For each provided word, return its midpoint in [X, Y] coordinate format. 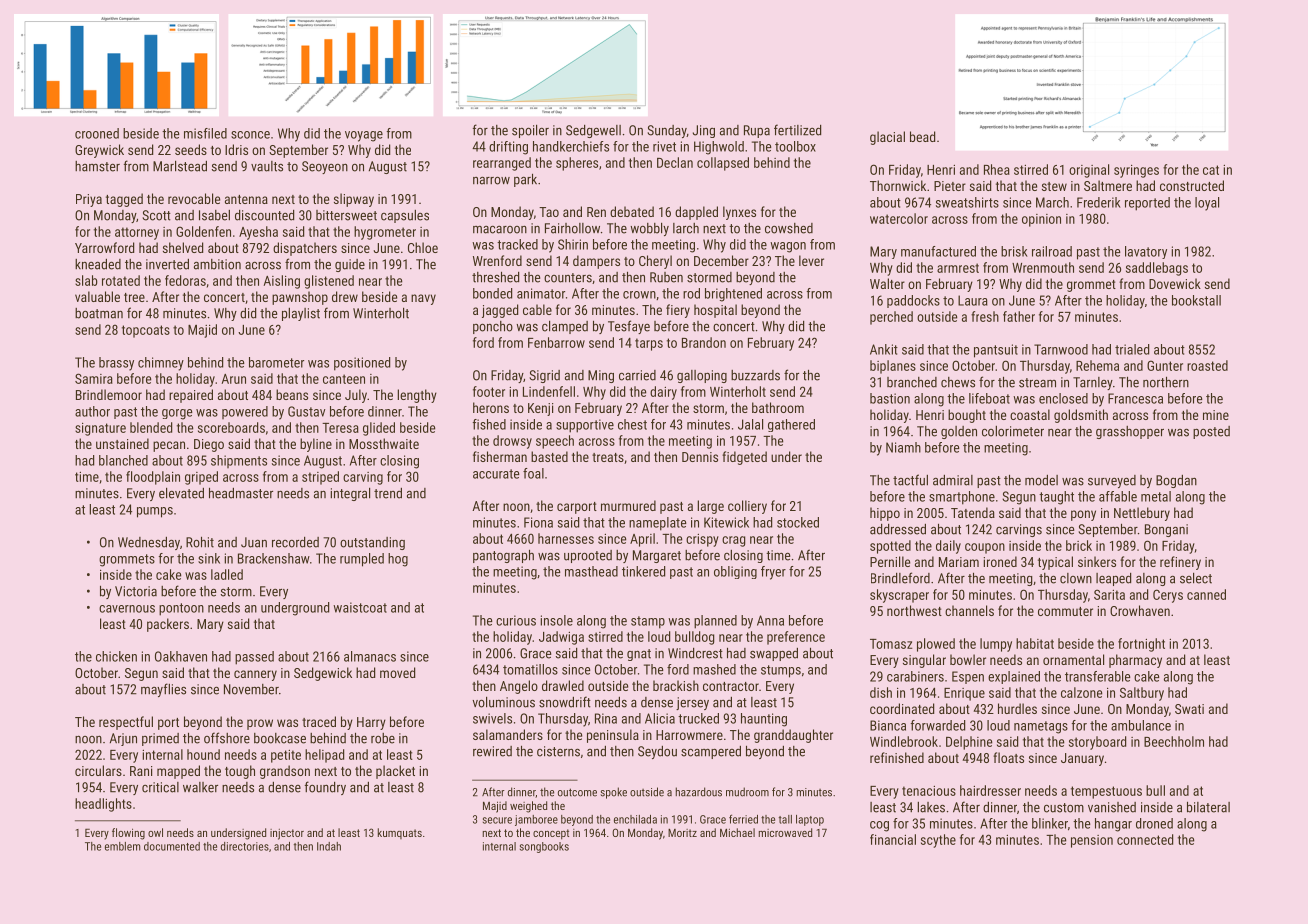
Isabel [214, 215]
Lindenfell [549, 391]
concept [551, 834]
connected [1145, 839]
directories [245, 846]
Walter [887, 283]
